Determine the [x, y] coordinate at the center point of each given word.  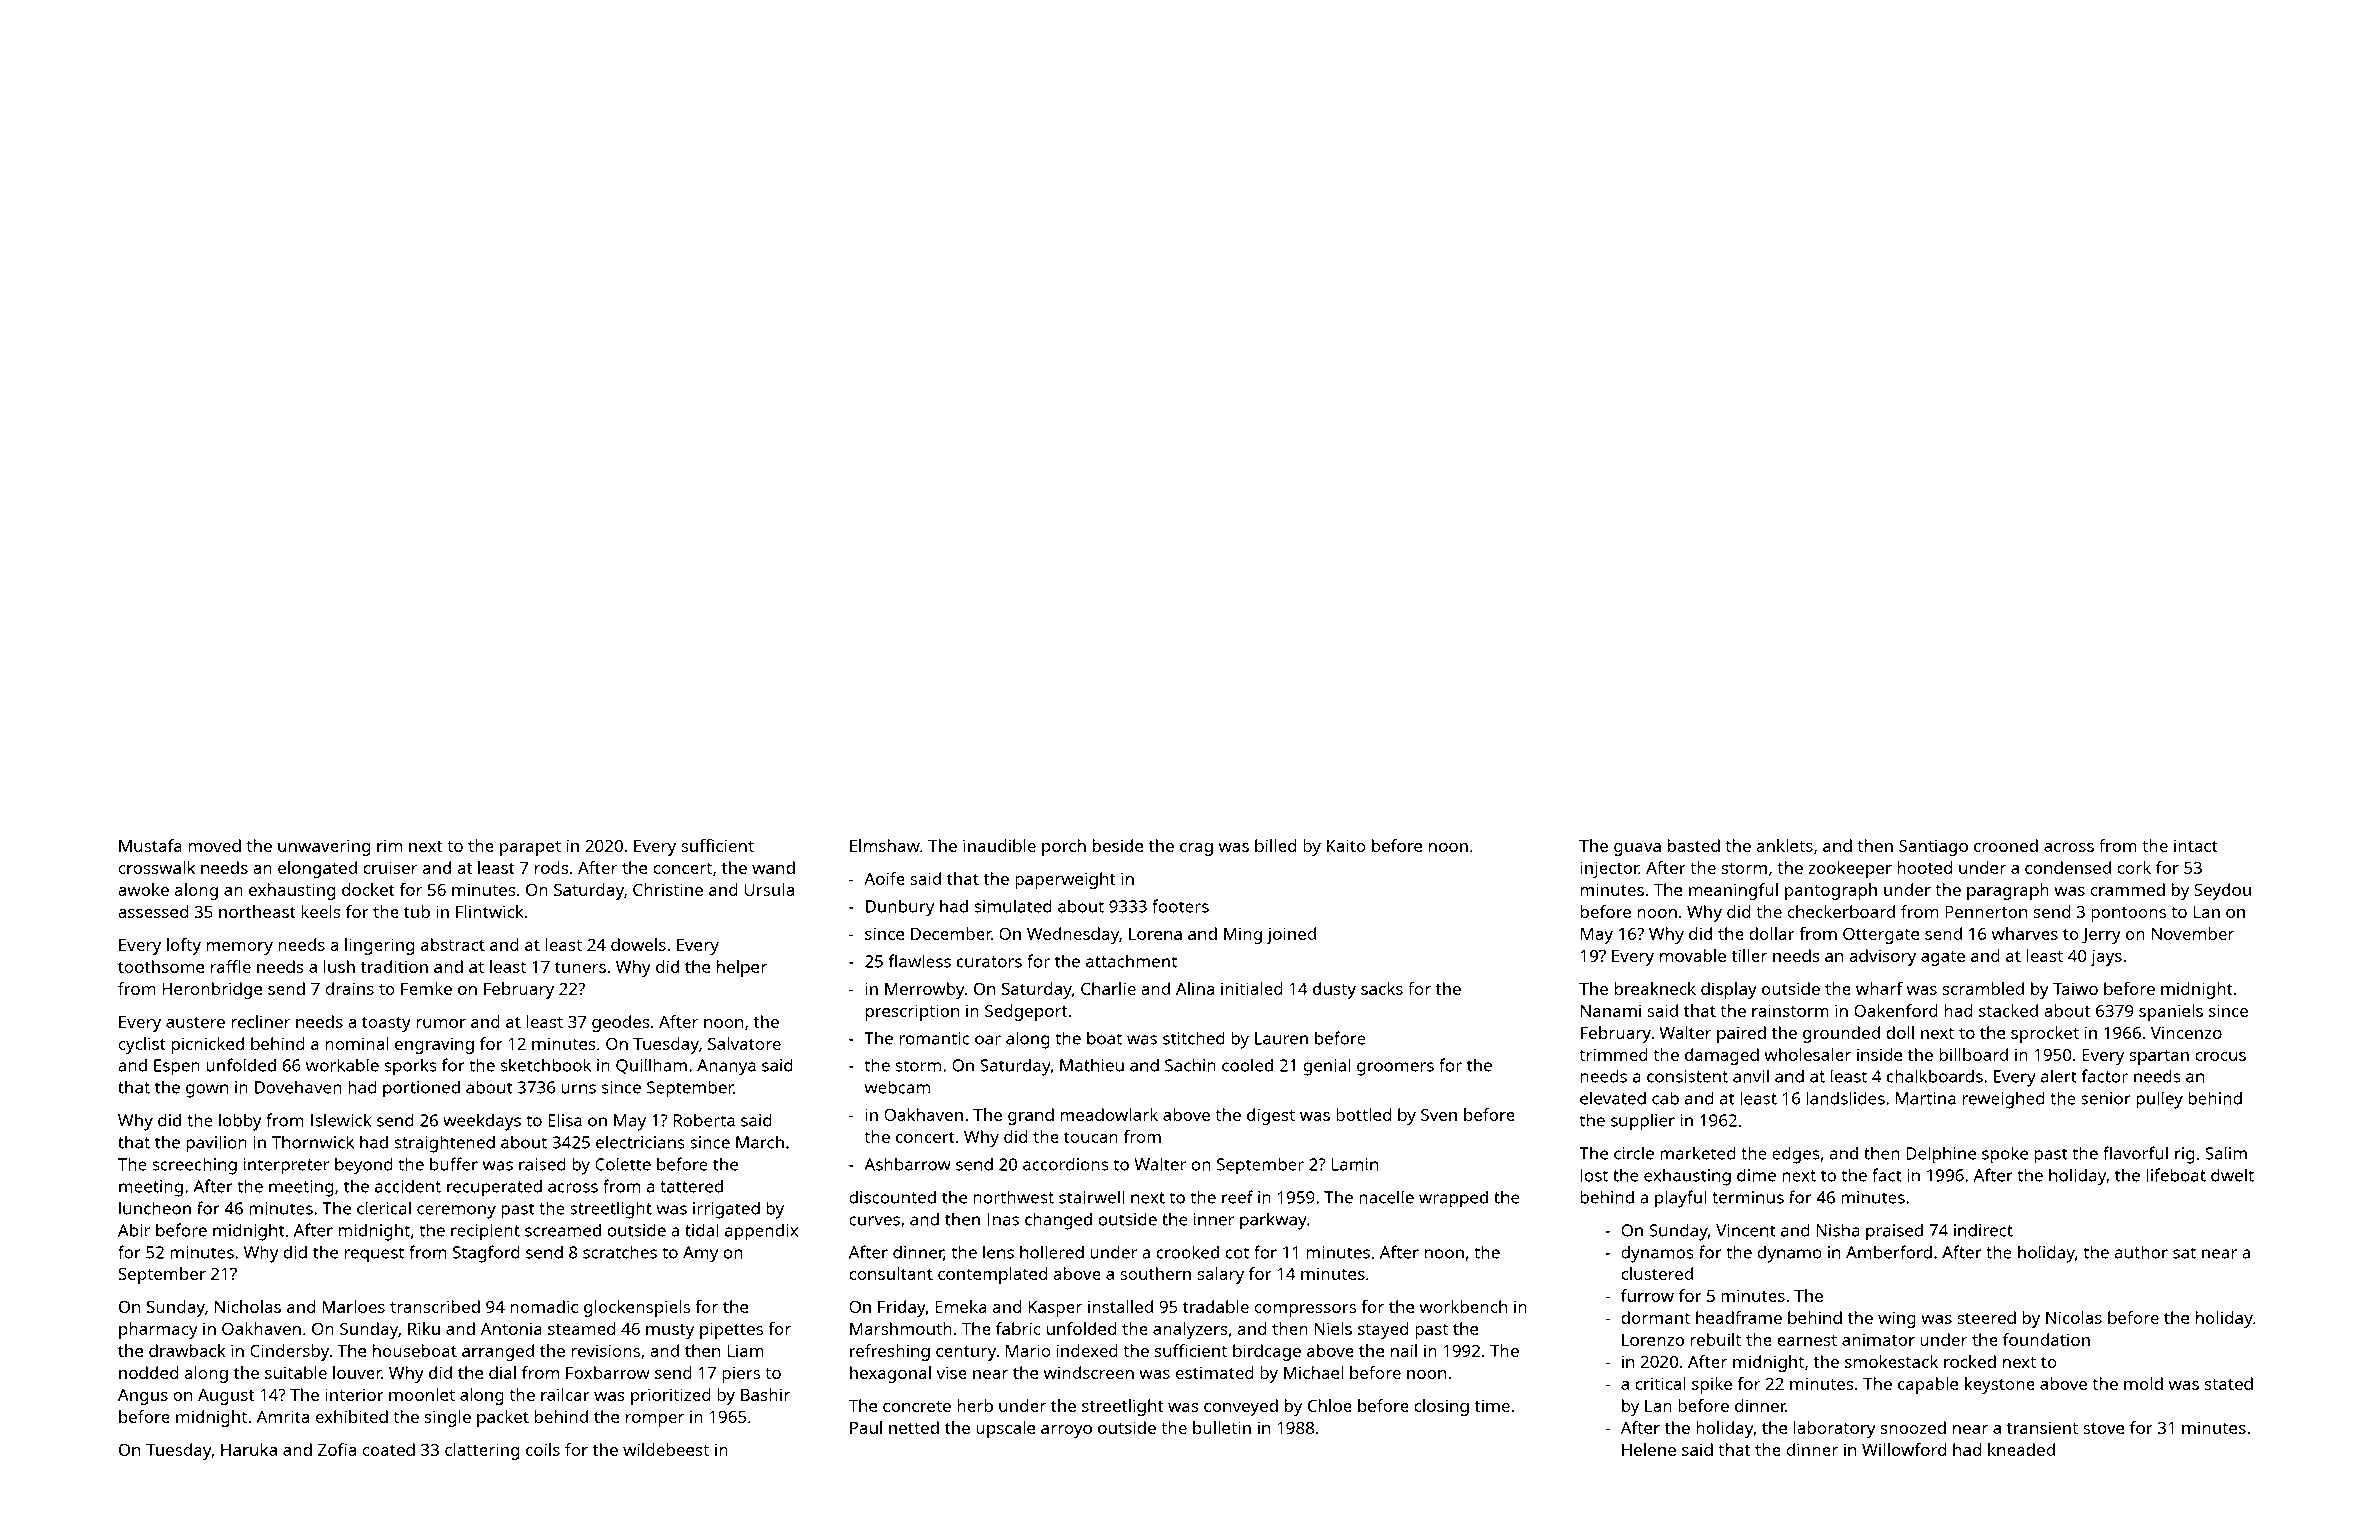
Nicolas [2074, 1317]
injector [1609, 869]
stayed [1383, 1330]
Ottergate [1881, 935]
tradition [394, 966]
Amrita [282, 1416]
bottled [1363, 1114]
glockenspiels [637, 1308]
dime [1756, 1175]
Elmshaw [885, 845]
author [2141, 1252]
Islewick [341, 1120]
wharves [2025, 933]
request [374, 1255]
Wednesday [1073, 935]
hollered [1052, 1252]
